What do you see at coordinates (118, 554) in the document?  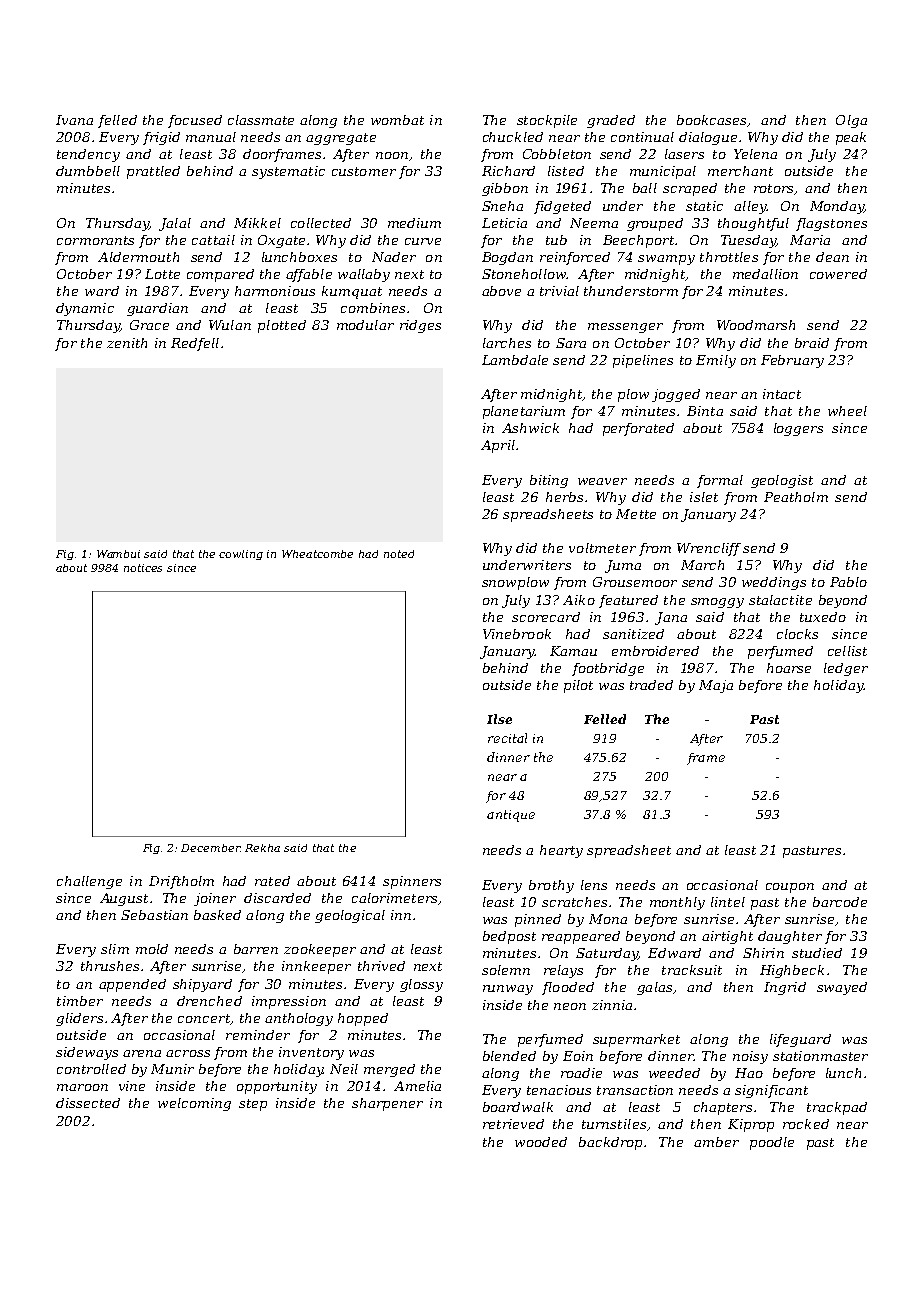 I see `Wambui` at bounding box center [118, 554].
